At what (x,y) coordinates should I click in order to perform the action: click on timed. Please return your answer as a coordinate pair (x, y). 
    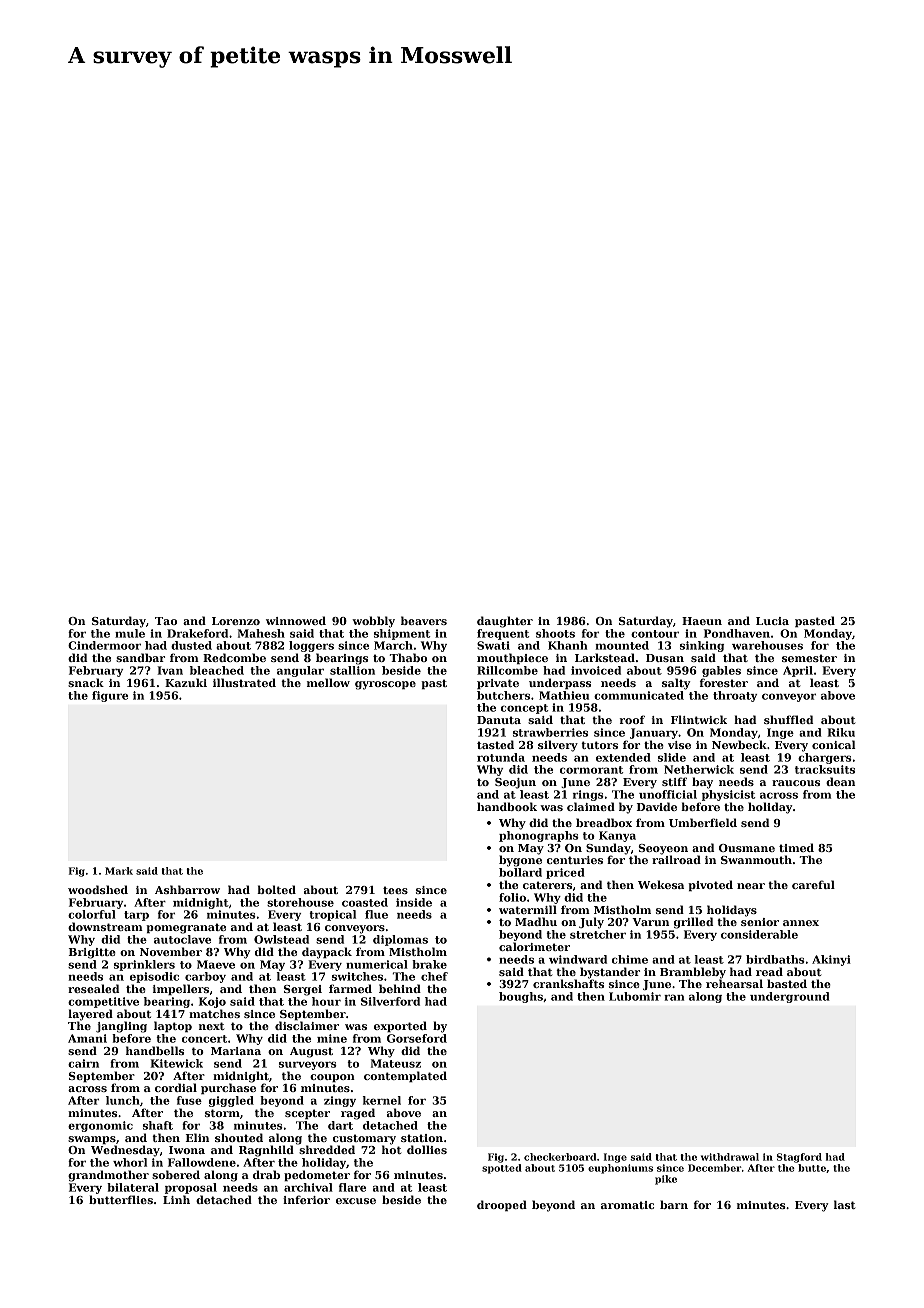
    Looking at the image, I should click on (796, 847).
